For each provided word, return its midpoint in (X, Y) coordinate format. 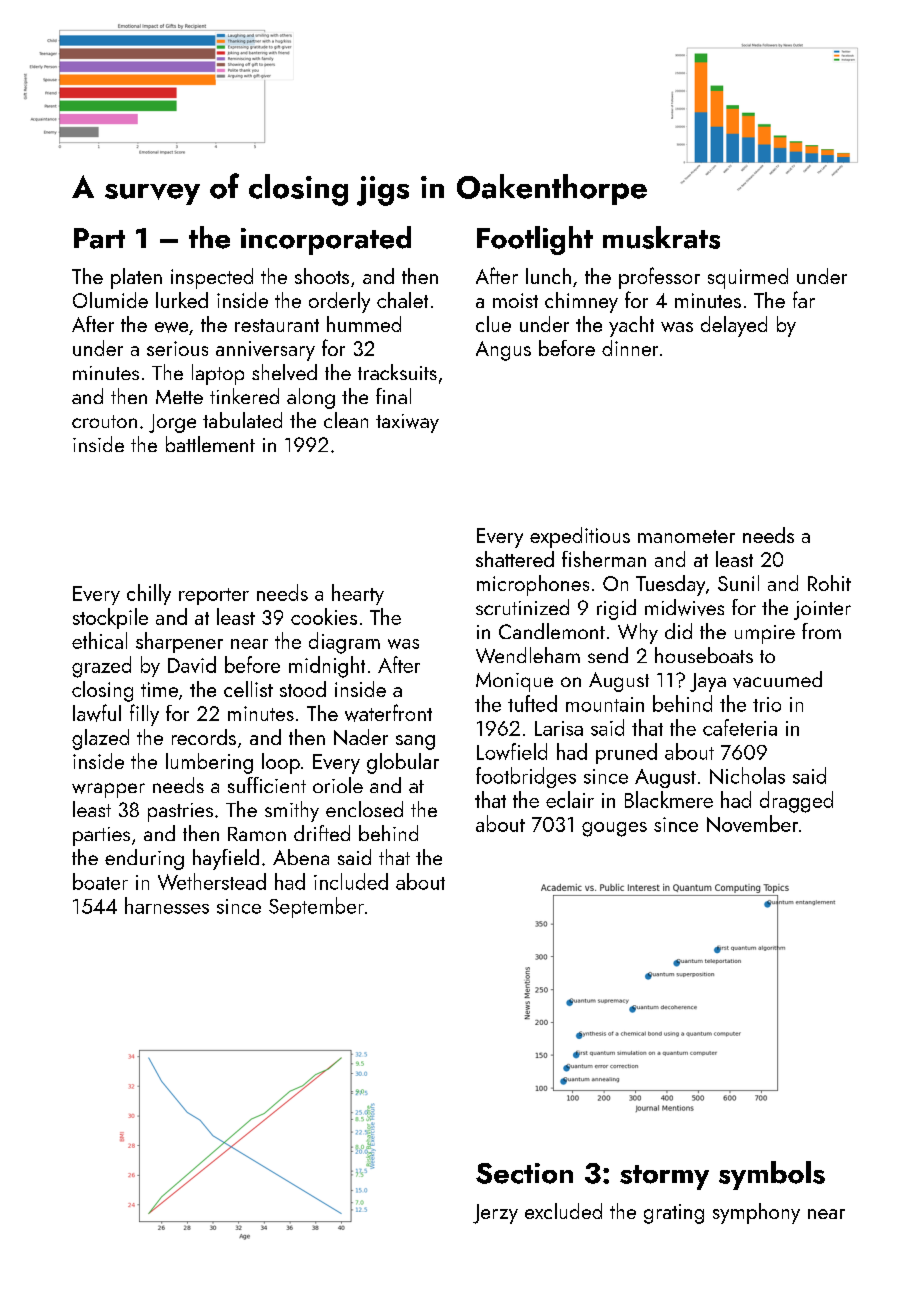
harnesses (167, 905)
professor (659, 278)
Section (524, 1173)
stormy (664, 1177)
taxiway (407, 423)
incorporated (326, 240)
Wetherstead (212, 881)
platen (136, 278)
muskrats (661, 237)
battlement (210, 444)
